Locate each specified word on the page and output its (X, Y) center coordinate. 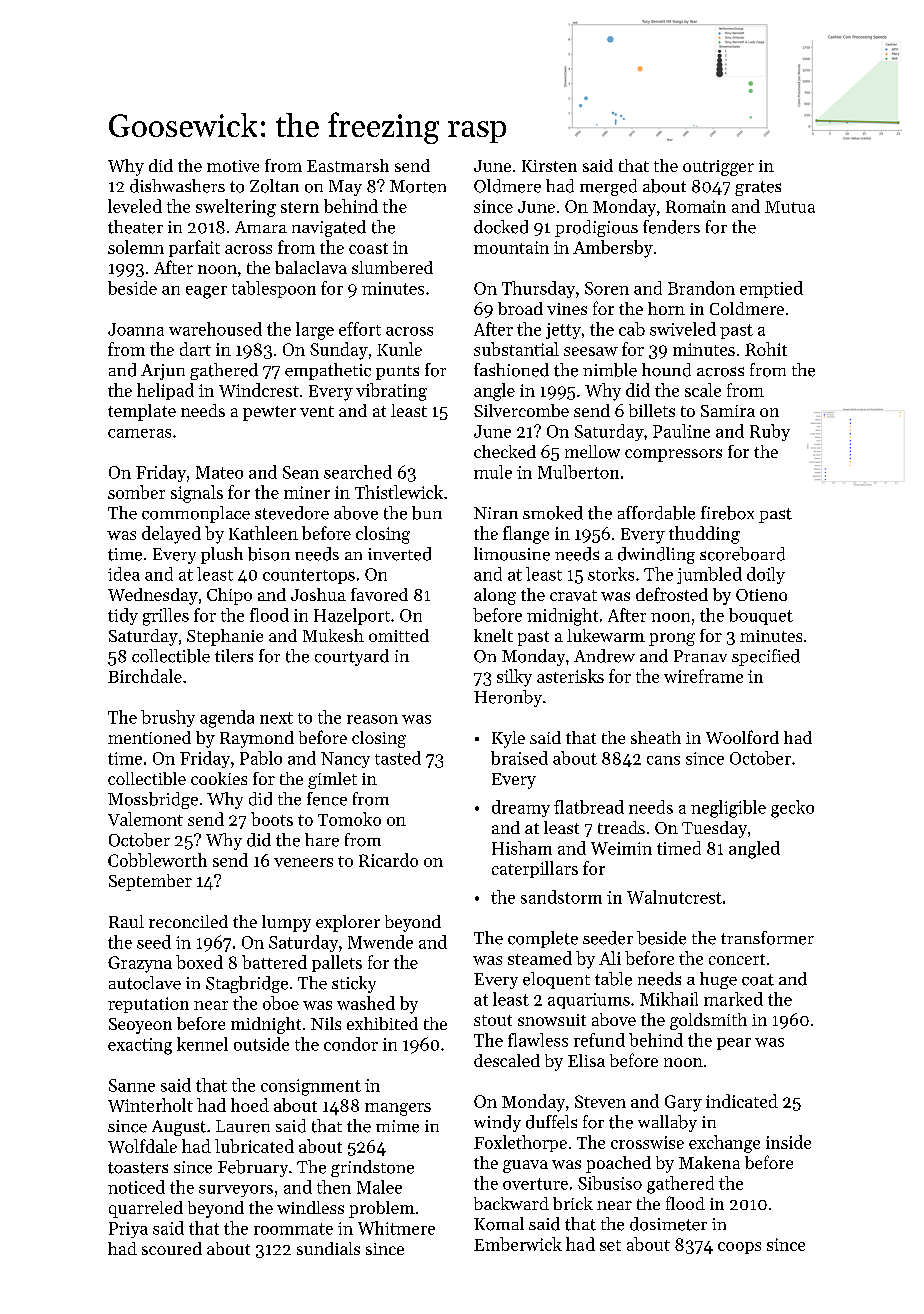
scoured (172, 1248)
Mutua (790, 207)
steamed (540, 958)
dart (195, 349)
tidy (123, 616)
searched (358, 472)
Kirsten (549, 166)
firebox (727, 513)
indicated (742, 1101)
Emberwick (518, 1244)
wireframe (703, 676)
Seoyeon (140, 1026)
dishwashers (177, 186)
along (495, 596)
